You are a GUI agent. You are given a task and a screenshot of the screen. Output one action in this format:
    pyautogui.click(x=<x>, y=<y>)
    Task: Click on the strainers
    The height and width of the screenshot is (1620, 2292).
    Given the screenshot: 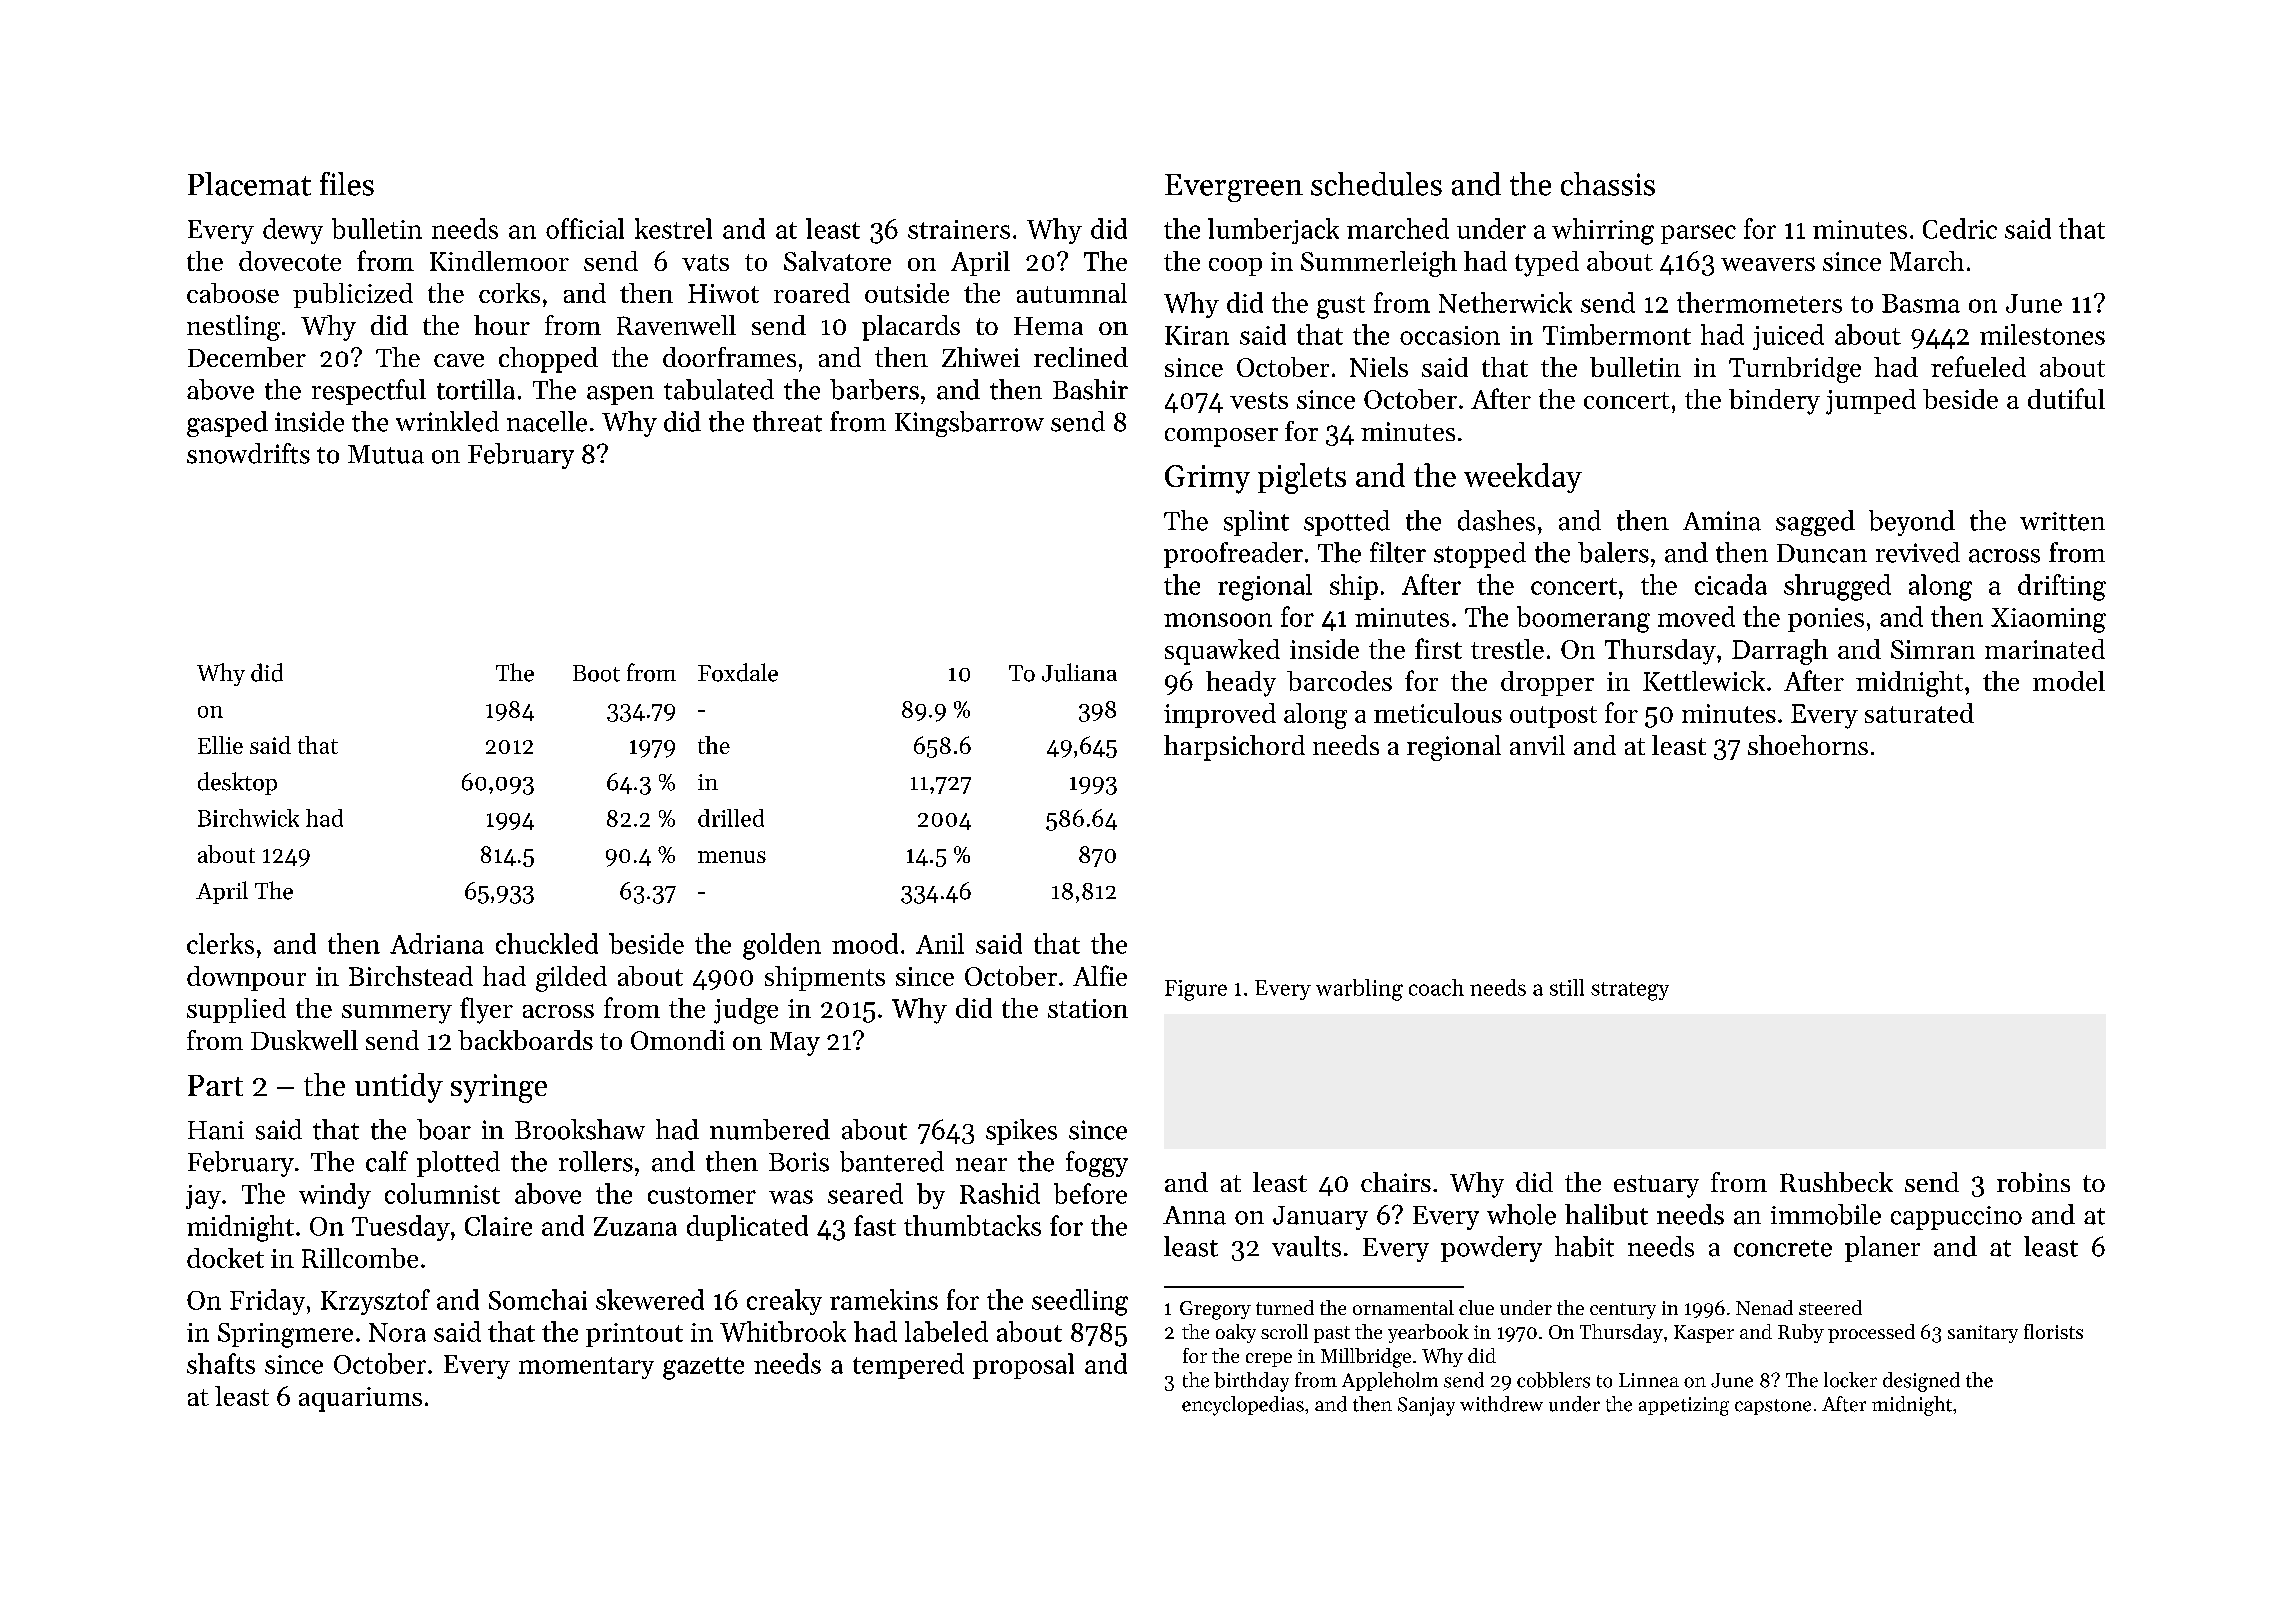 What is the action you would take?
    pyautogui.click(x=959, y=229)
